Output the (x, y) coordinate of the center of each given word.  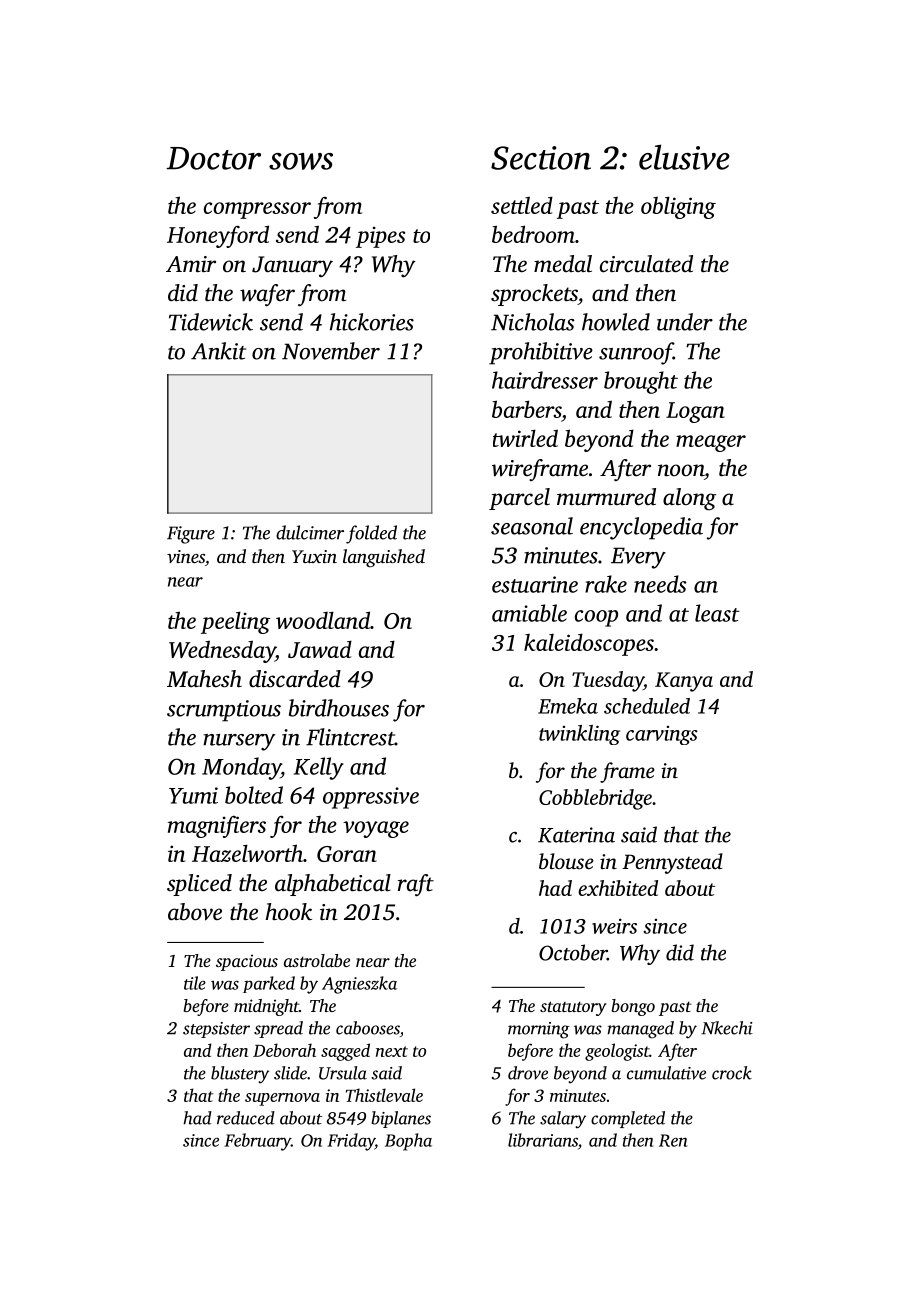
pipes (380, 237)
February (257, 1142)
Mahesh (204, 679)
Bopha (408, 1142)
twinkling (579, 735)
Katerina (576, 835)
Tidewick (211, 322)
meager (711, 443)
